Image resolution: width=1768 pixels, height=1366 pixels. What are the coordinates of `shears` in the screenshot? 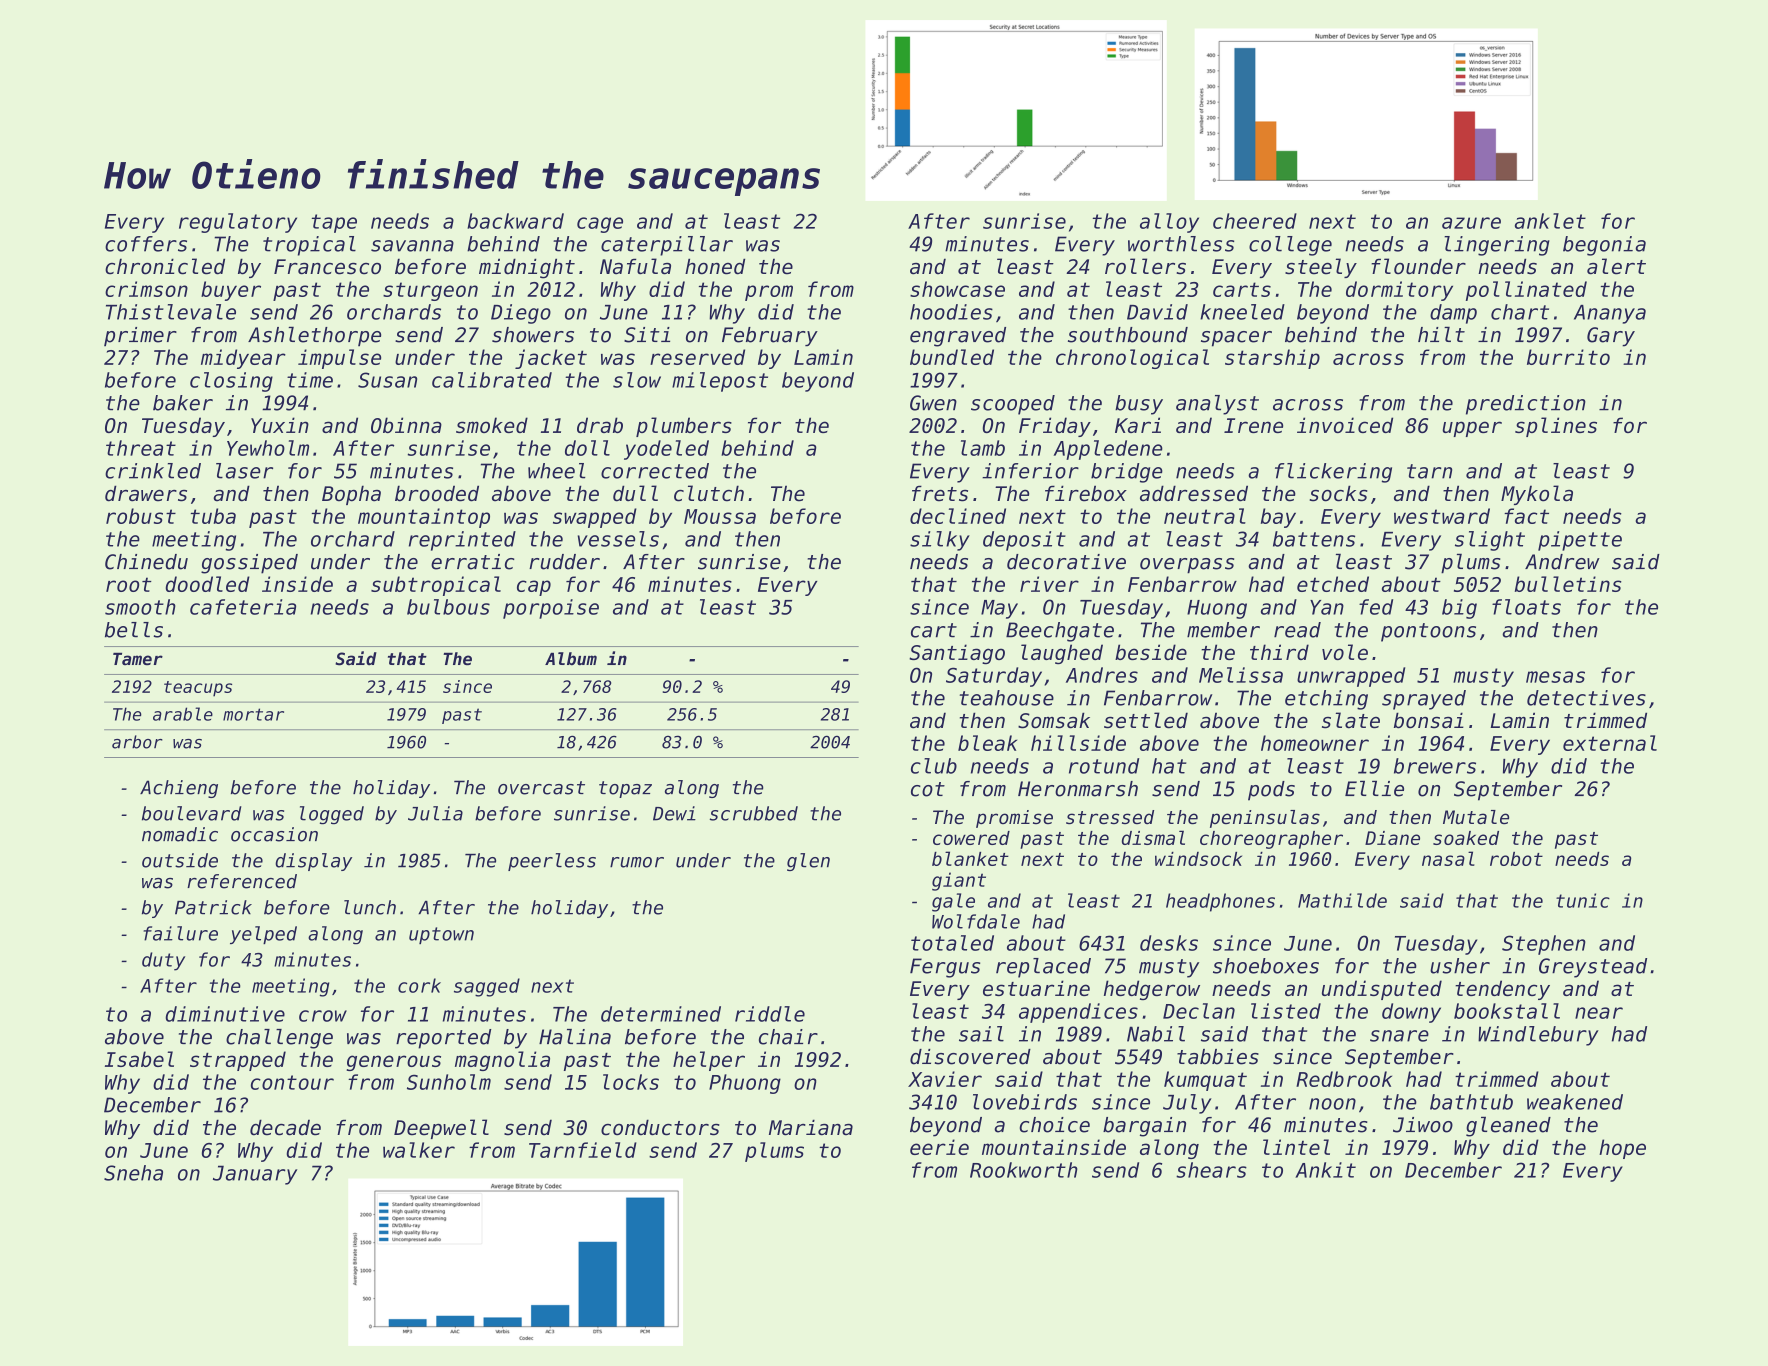 It's located at (1211, 1170).
